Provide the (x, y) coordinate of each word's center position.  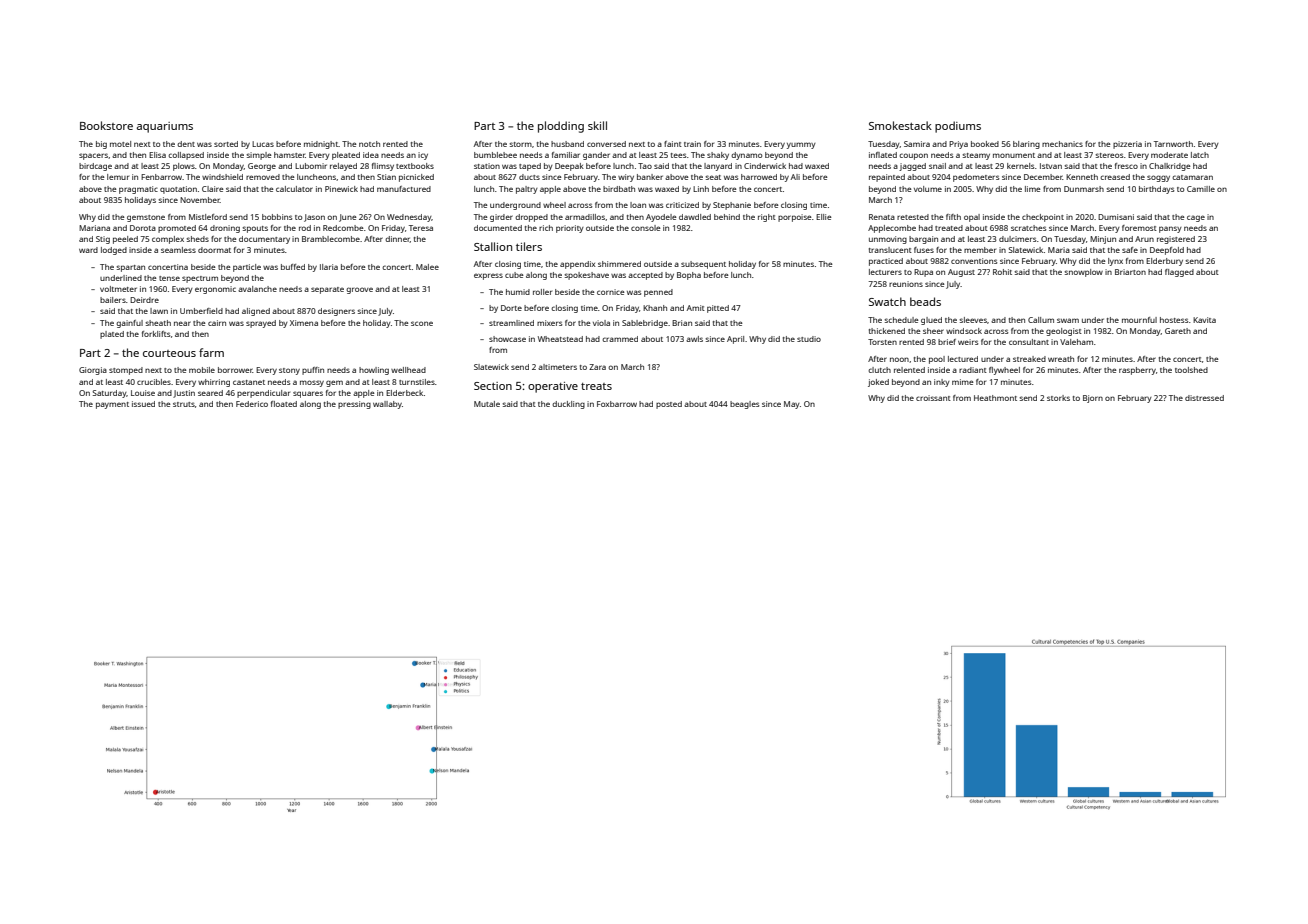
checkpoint (1043, 218)
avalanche (257, 289)
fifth (953, 217)
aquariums (165, 127)
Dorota (143, 228)
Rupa (923, 273)
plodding (561, 127)
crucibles (154, 382)
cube (514, 275)
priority (570, 229)
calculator (294, 189)
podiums (958, 127)
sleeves (973, 320)
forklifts (156, 334)
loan (638, 205)
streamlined (511, 323)
